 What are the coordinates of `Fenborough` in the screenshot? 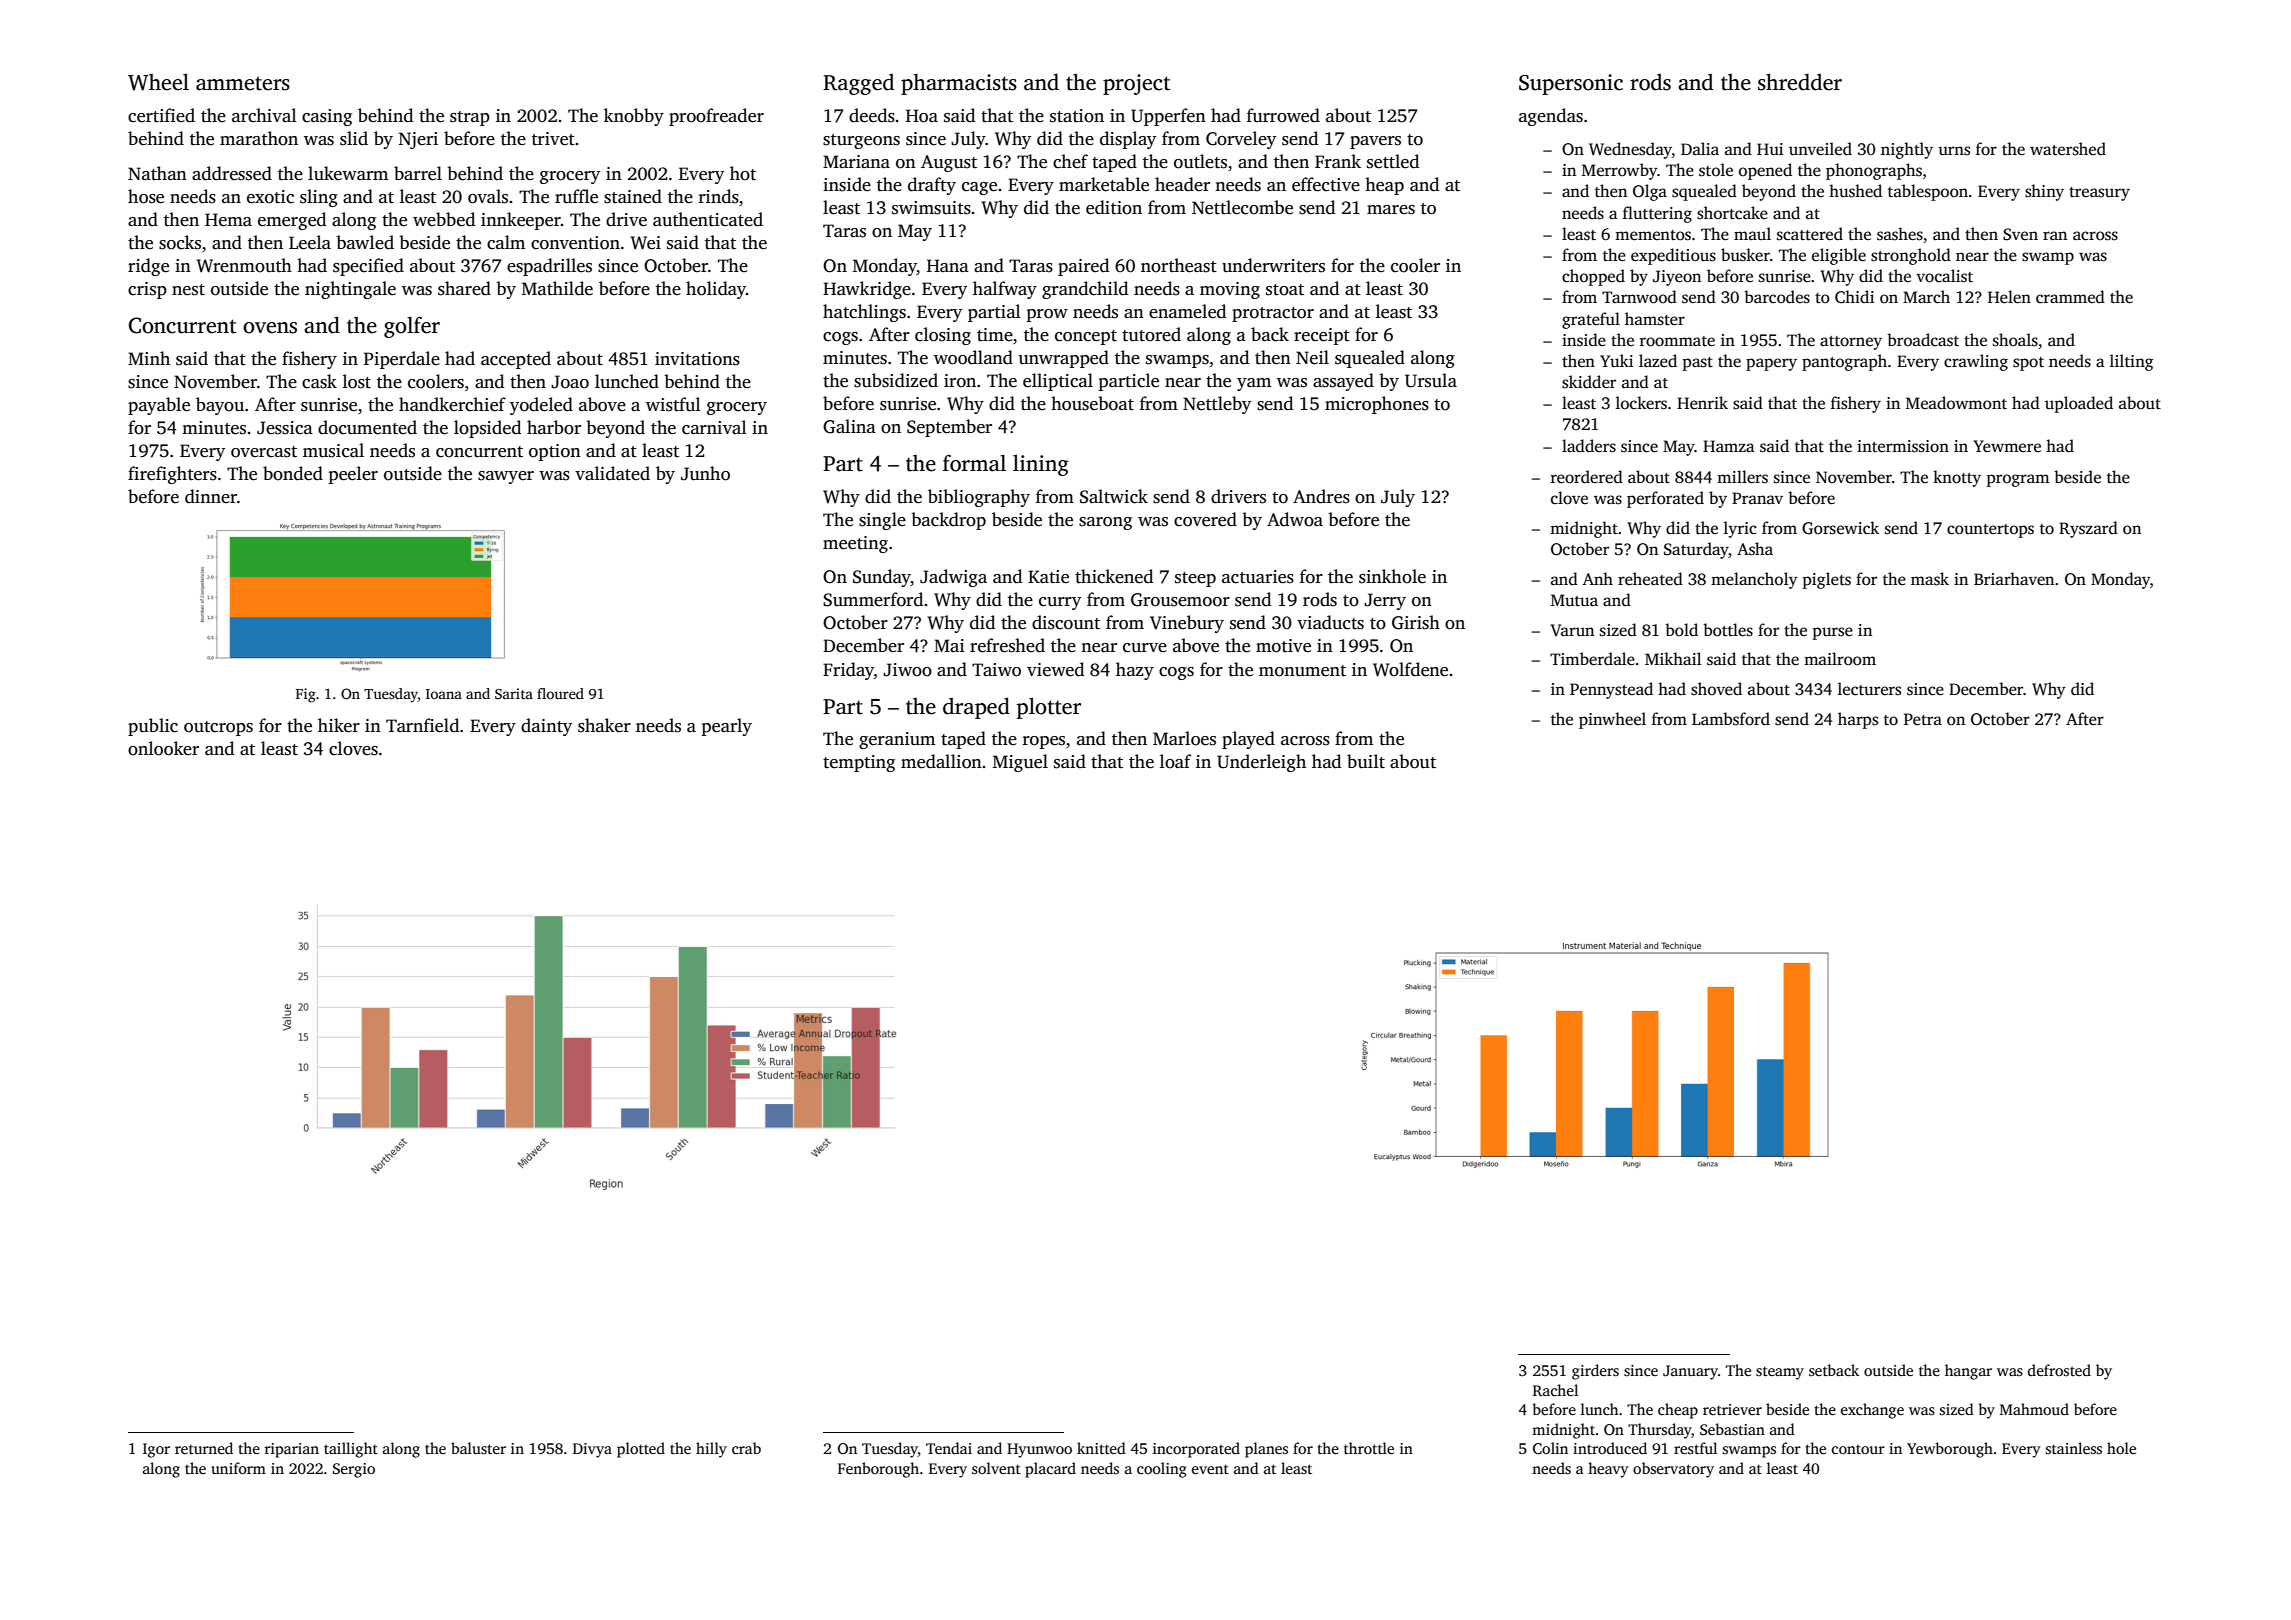 It's located at (878, 1470).
